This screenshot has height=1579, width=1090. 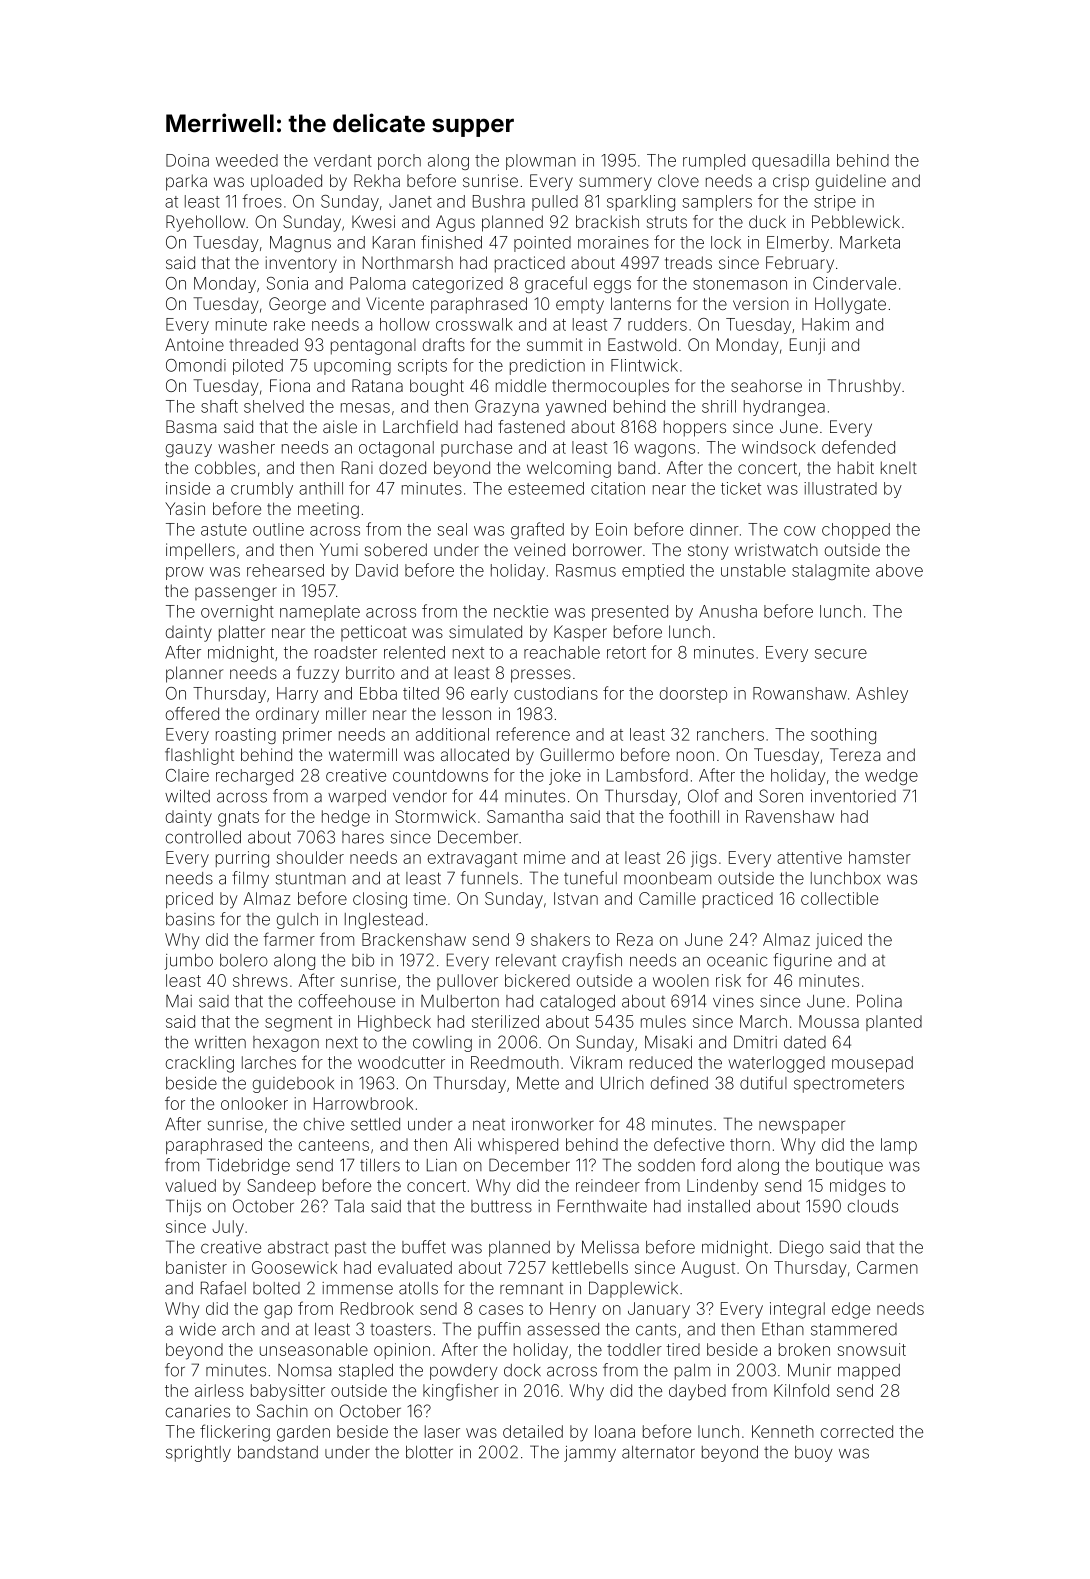 I want to click on crosswalk, so click(x=474, y=324).
